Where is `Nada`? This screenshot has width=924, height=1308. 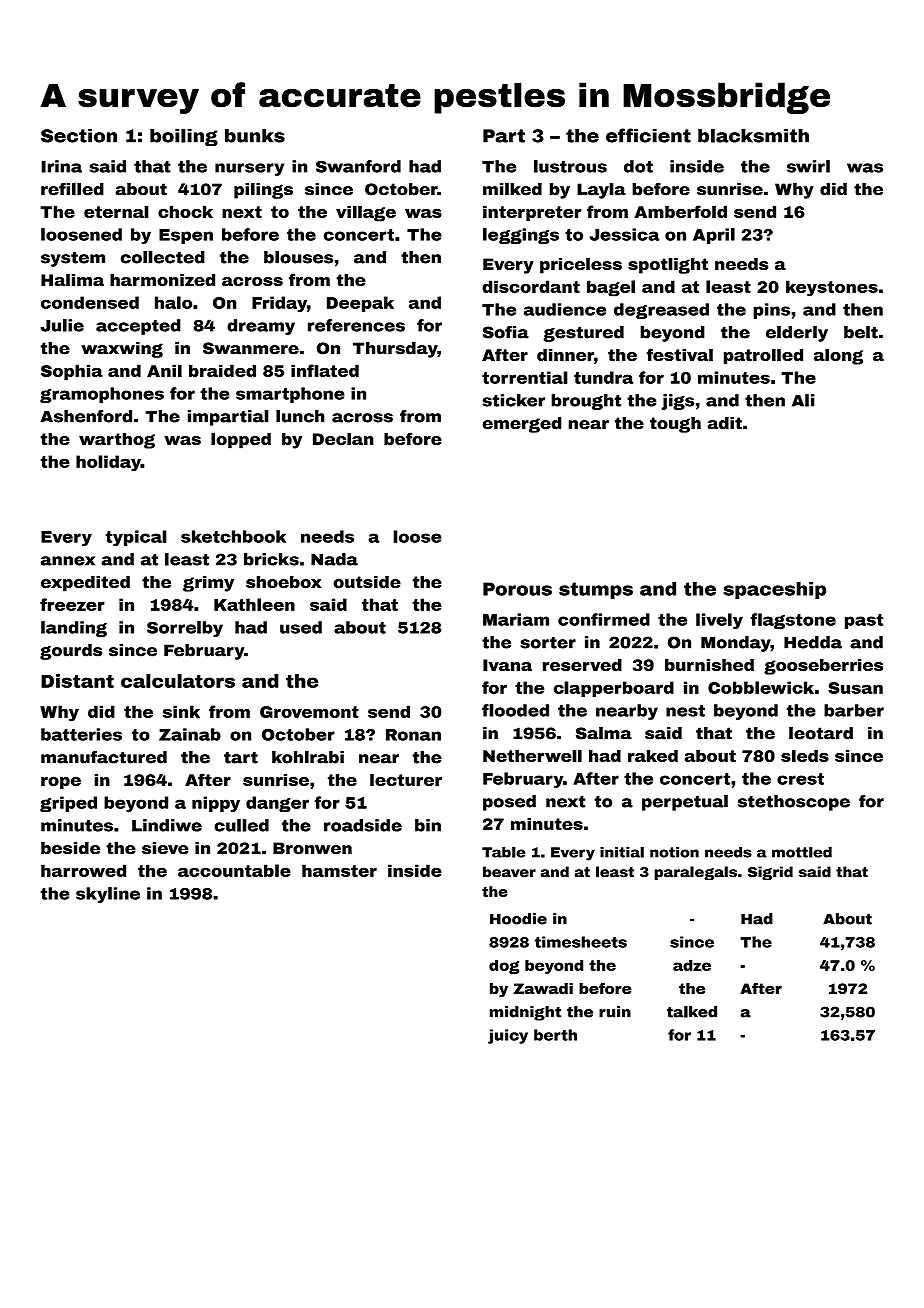 Nada is located at coordinates (334, 559).
